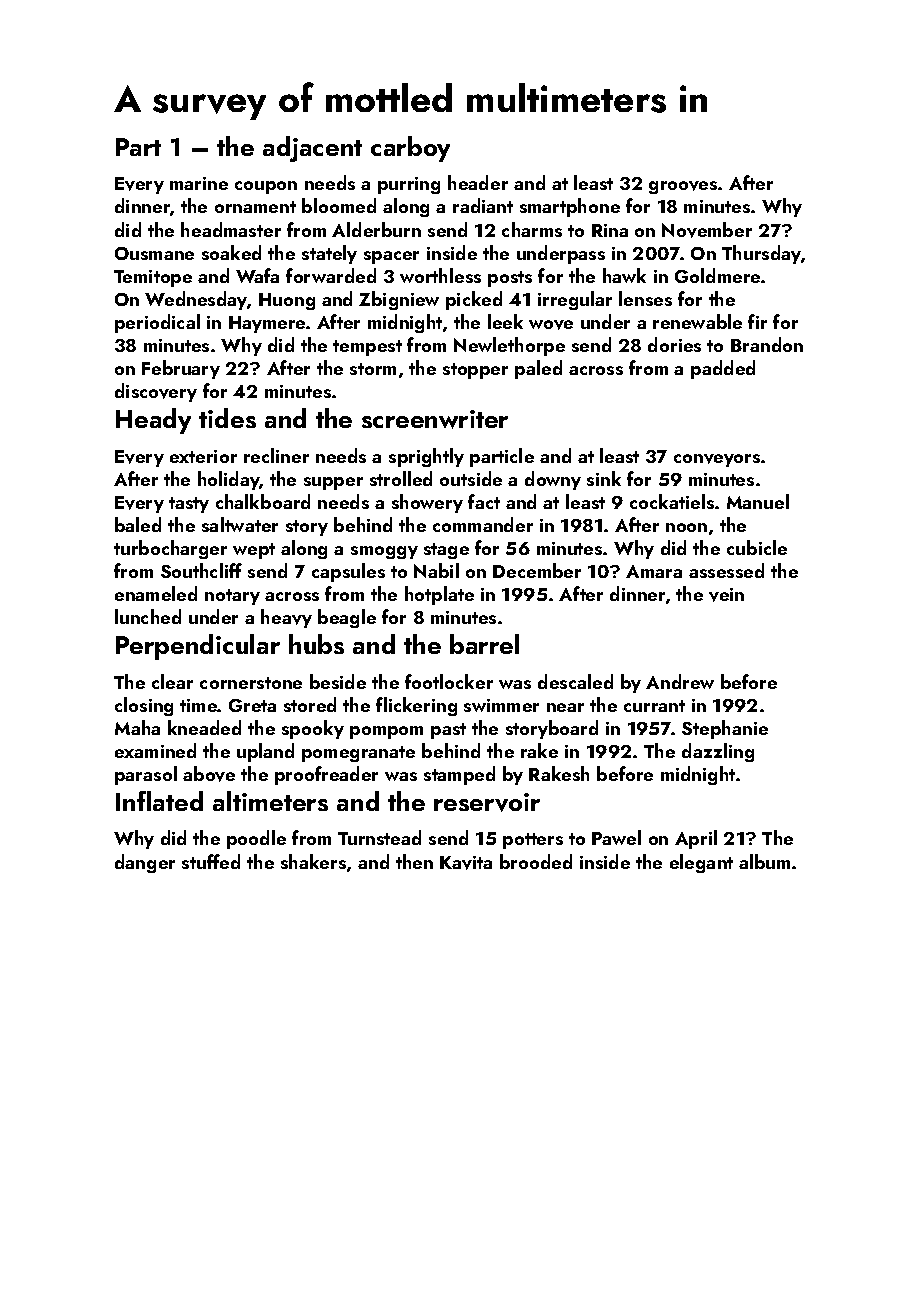 Image resolution: width=924 pixels, height=1308 pixels. I want to click on proofreader, so click(326, 775).
